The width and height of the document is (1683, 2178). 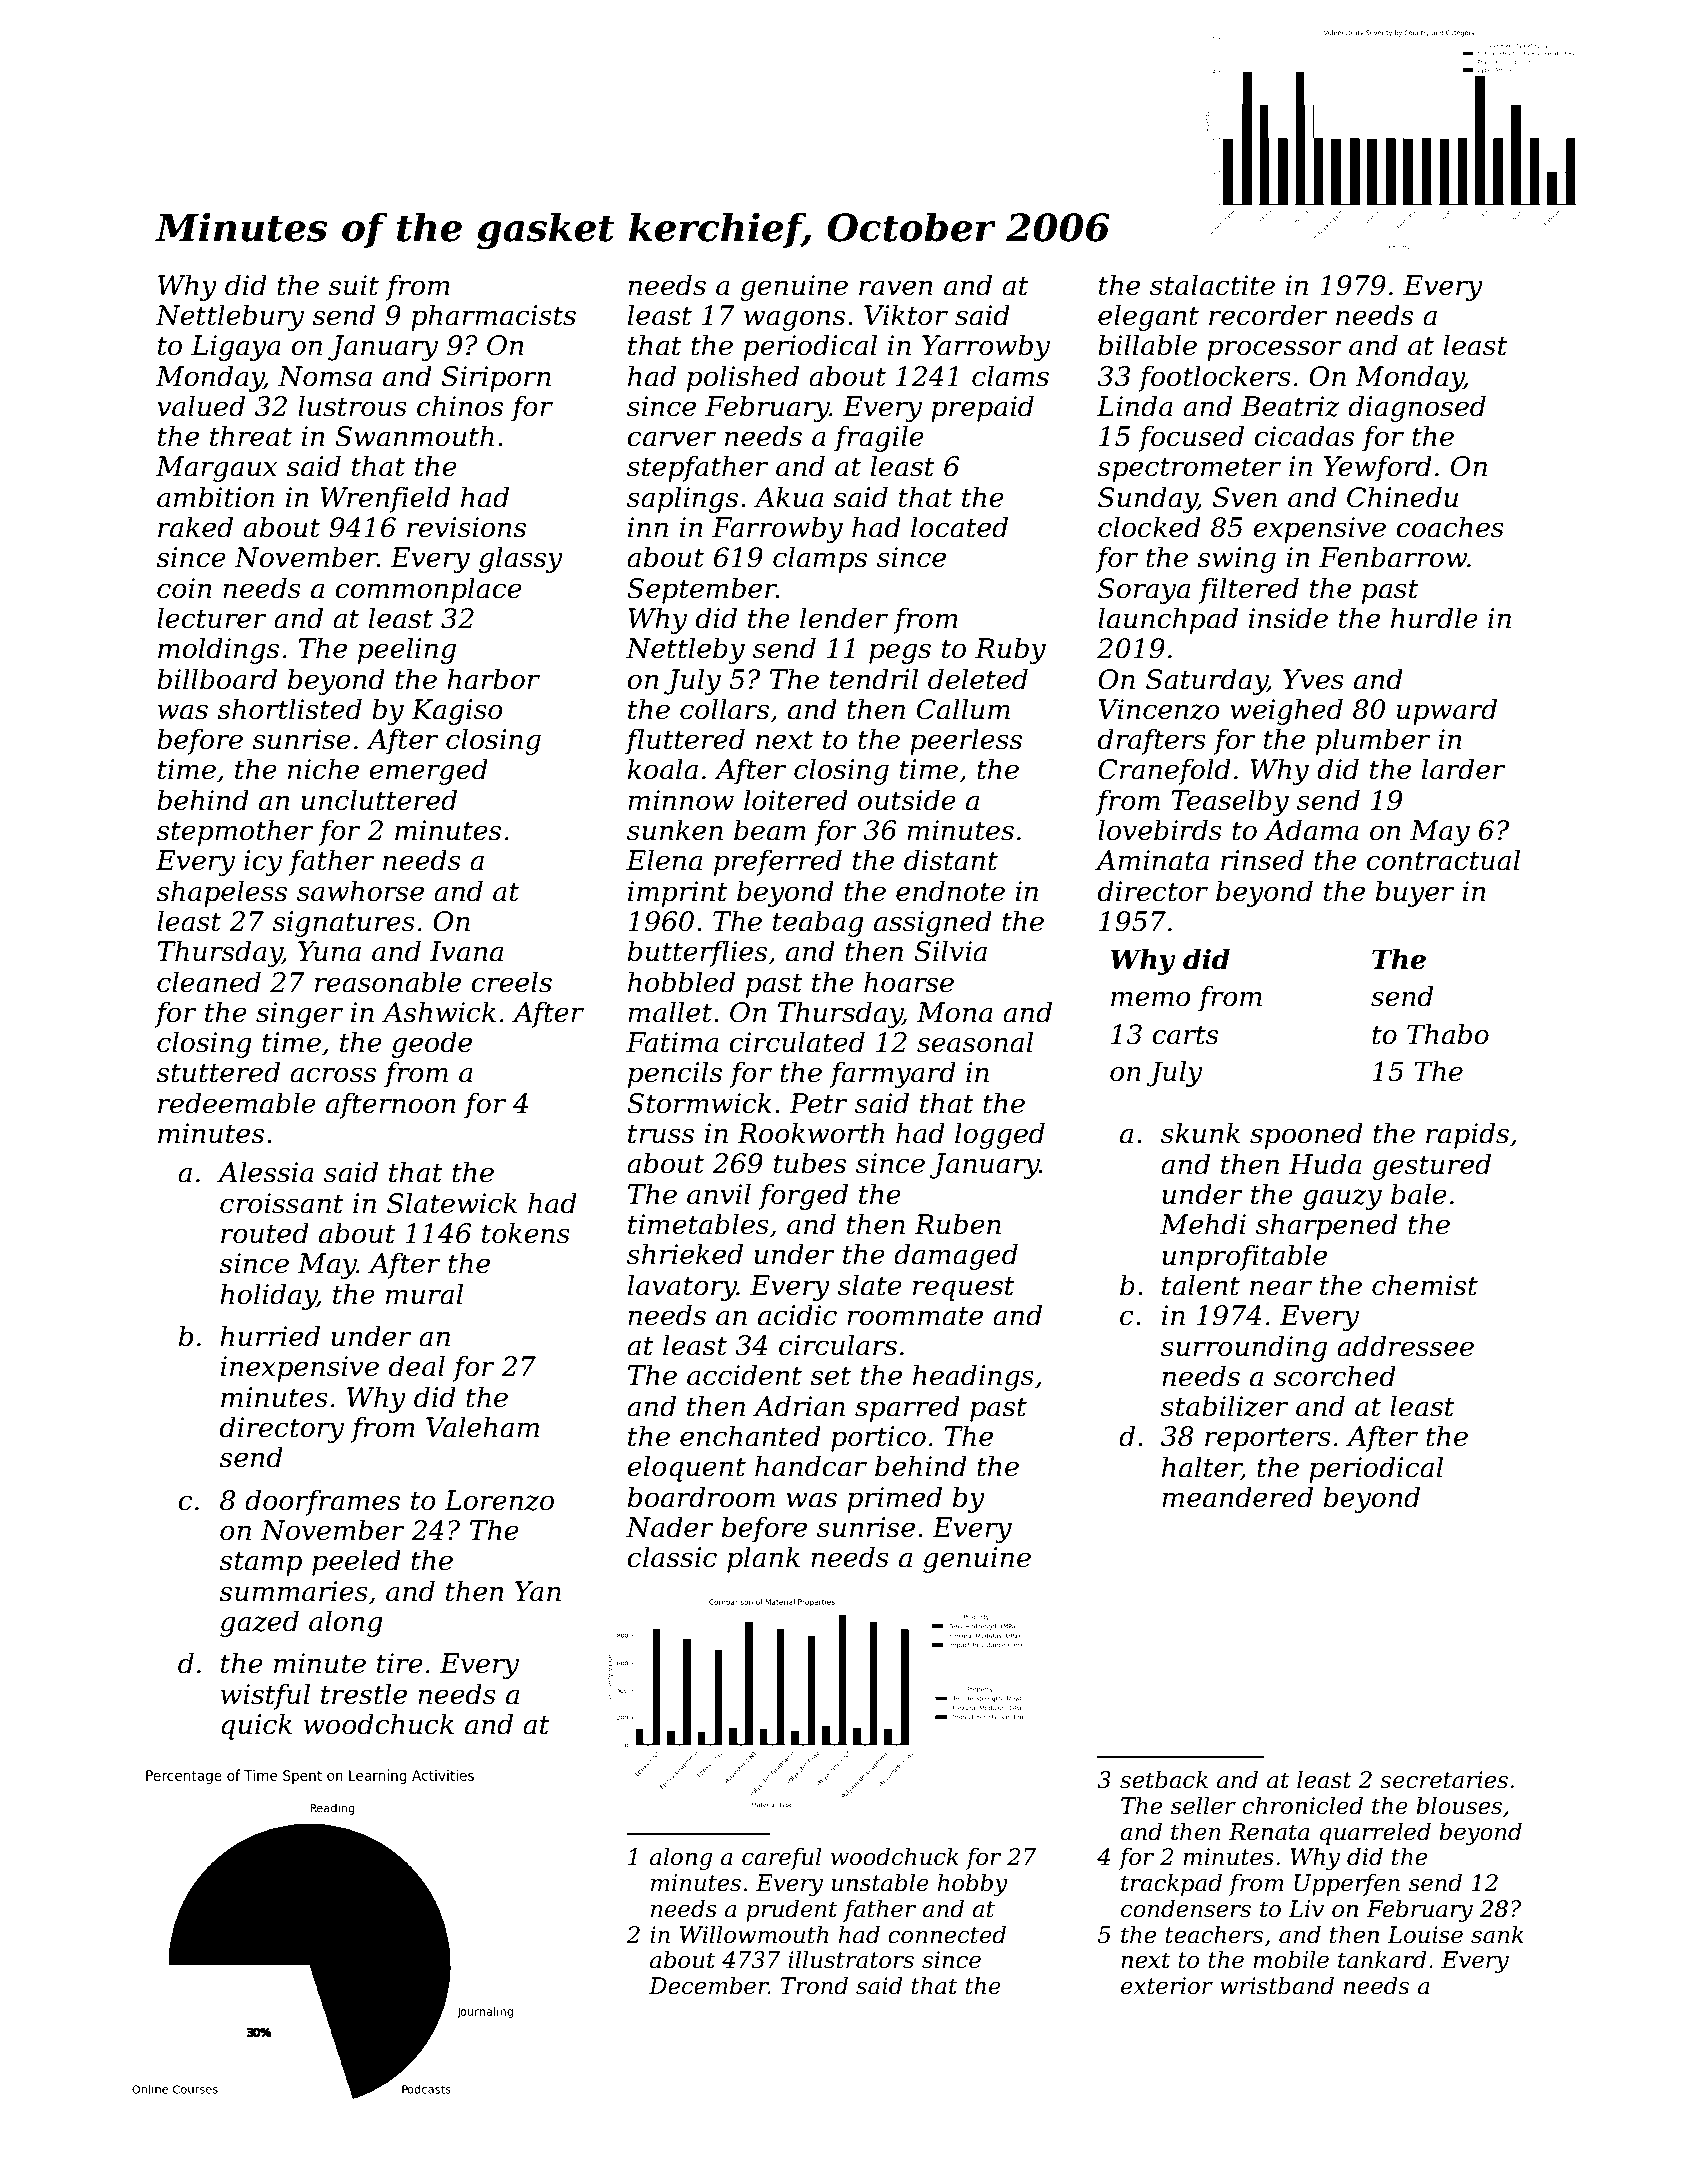 I want to click on blouses, so click(x=1459, y=1805).
